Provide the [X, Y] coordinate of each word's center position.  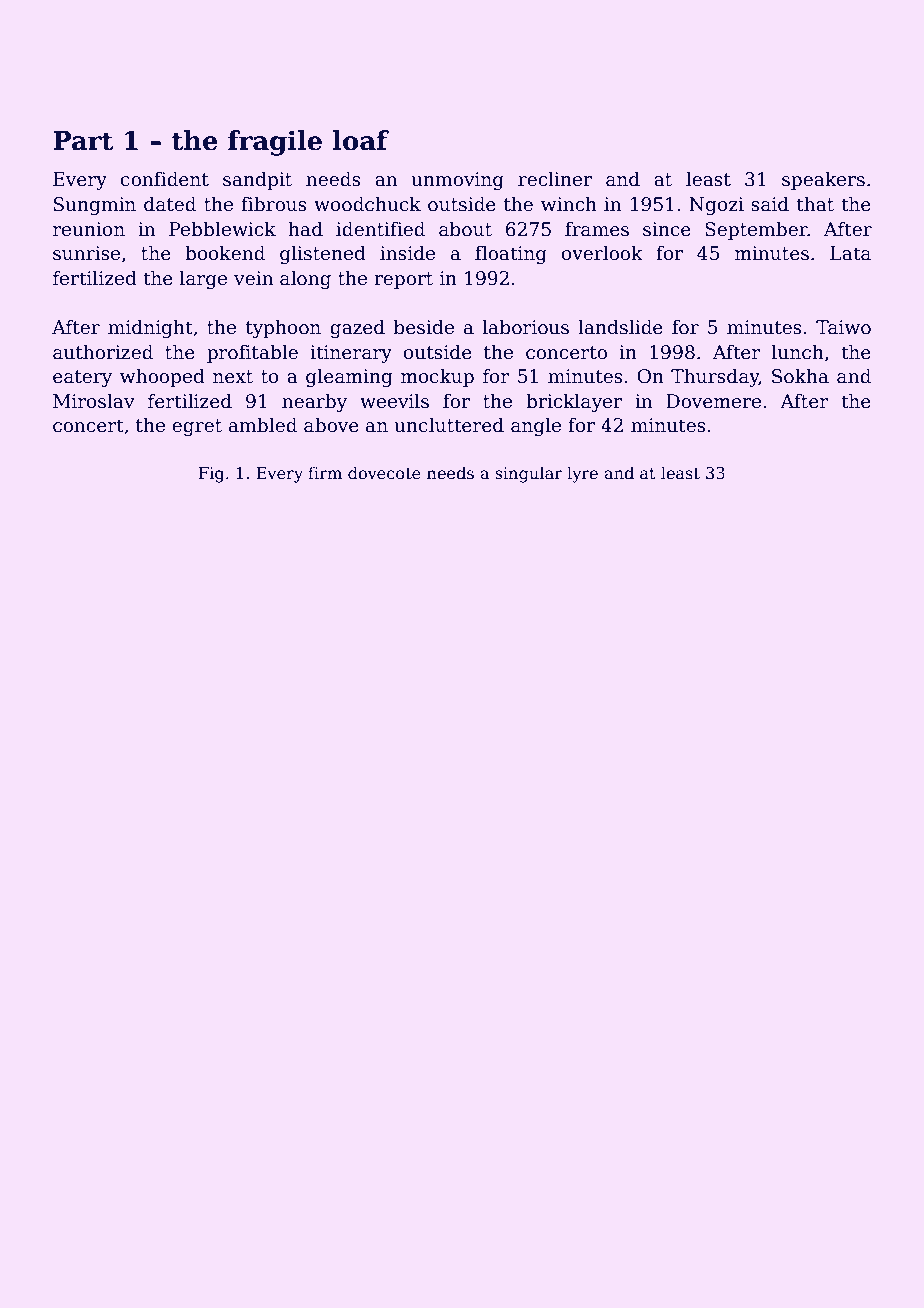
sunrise [86, 253]
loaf [361, 140]
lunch [798, 352]
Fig [211, 475]
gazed [357, 328]
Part [83, 141]
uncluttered [449, 425]
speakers [823, 180]
